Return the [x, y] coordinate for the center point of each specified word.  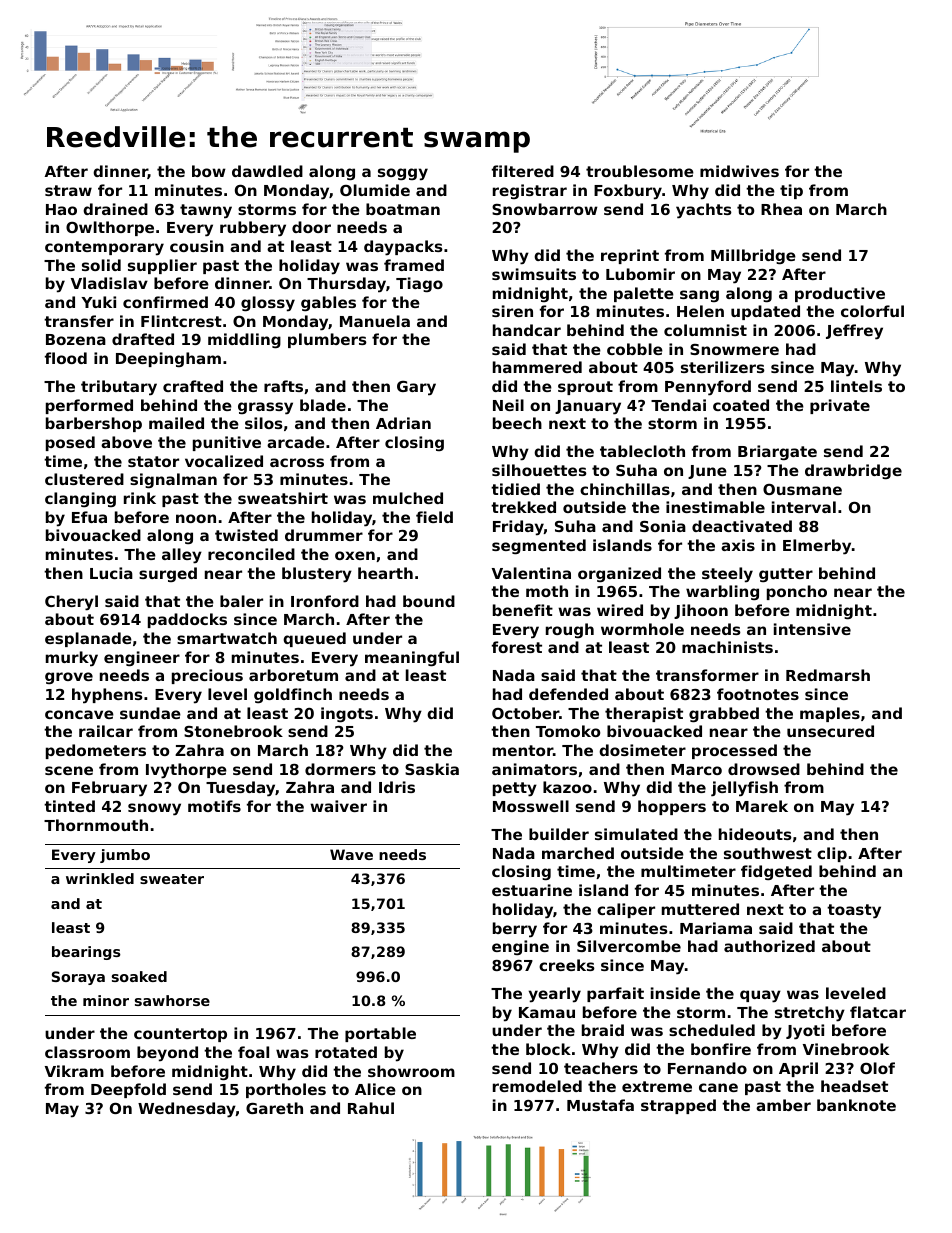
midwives [739, 171]
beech [517, 423]
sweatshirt [283, 498]
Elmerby [817, 547]
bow [209, 171]
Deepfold [128, 1090]
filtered [523, 171]
